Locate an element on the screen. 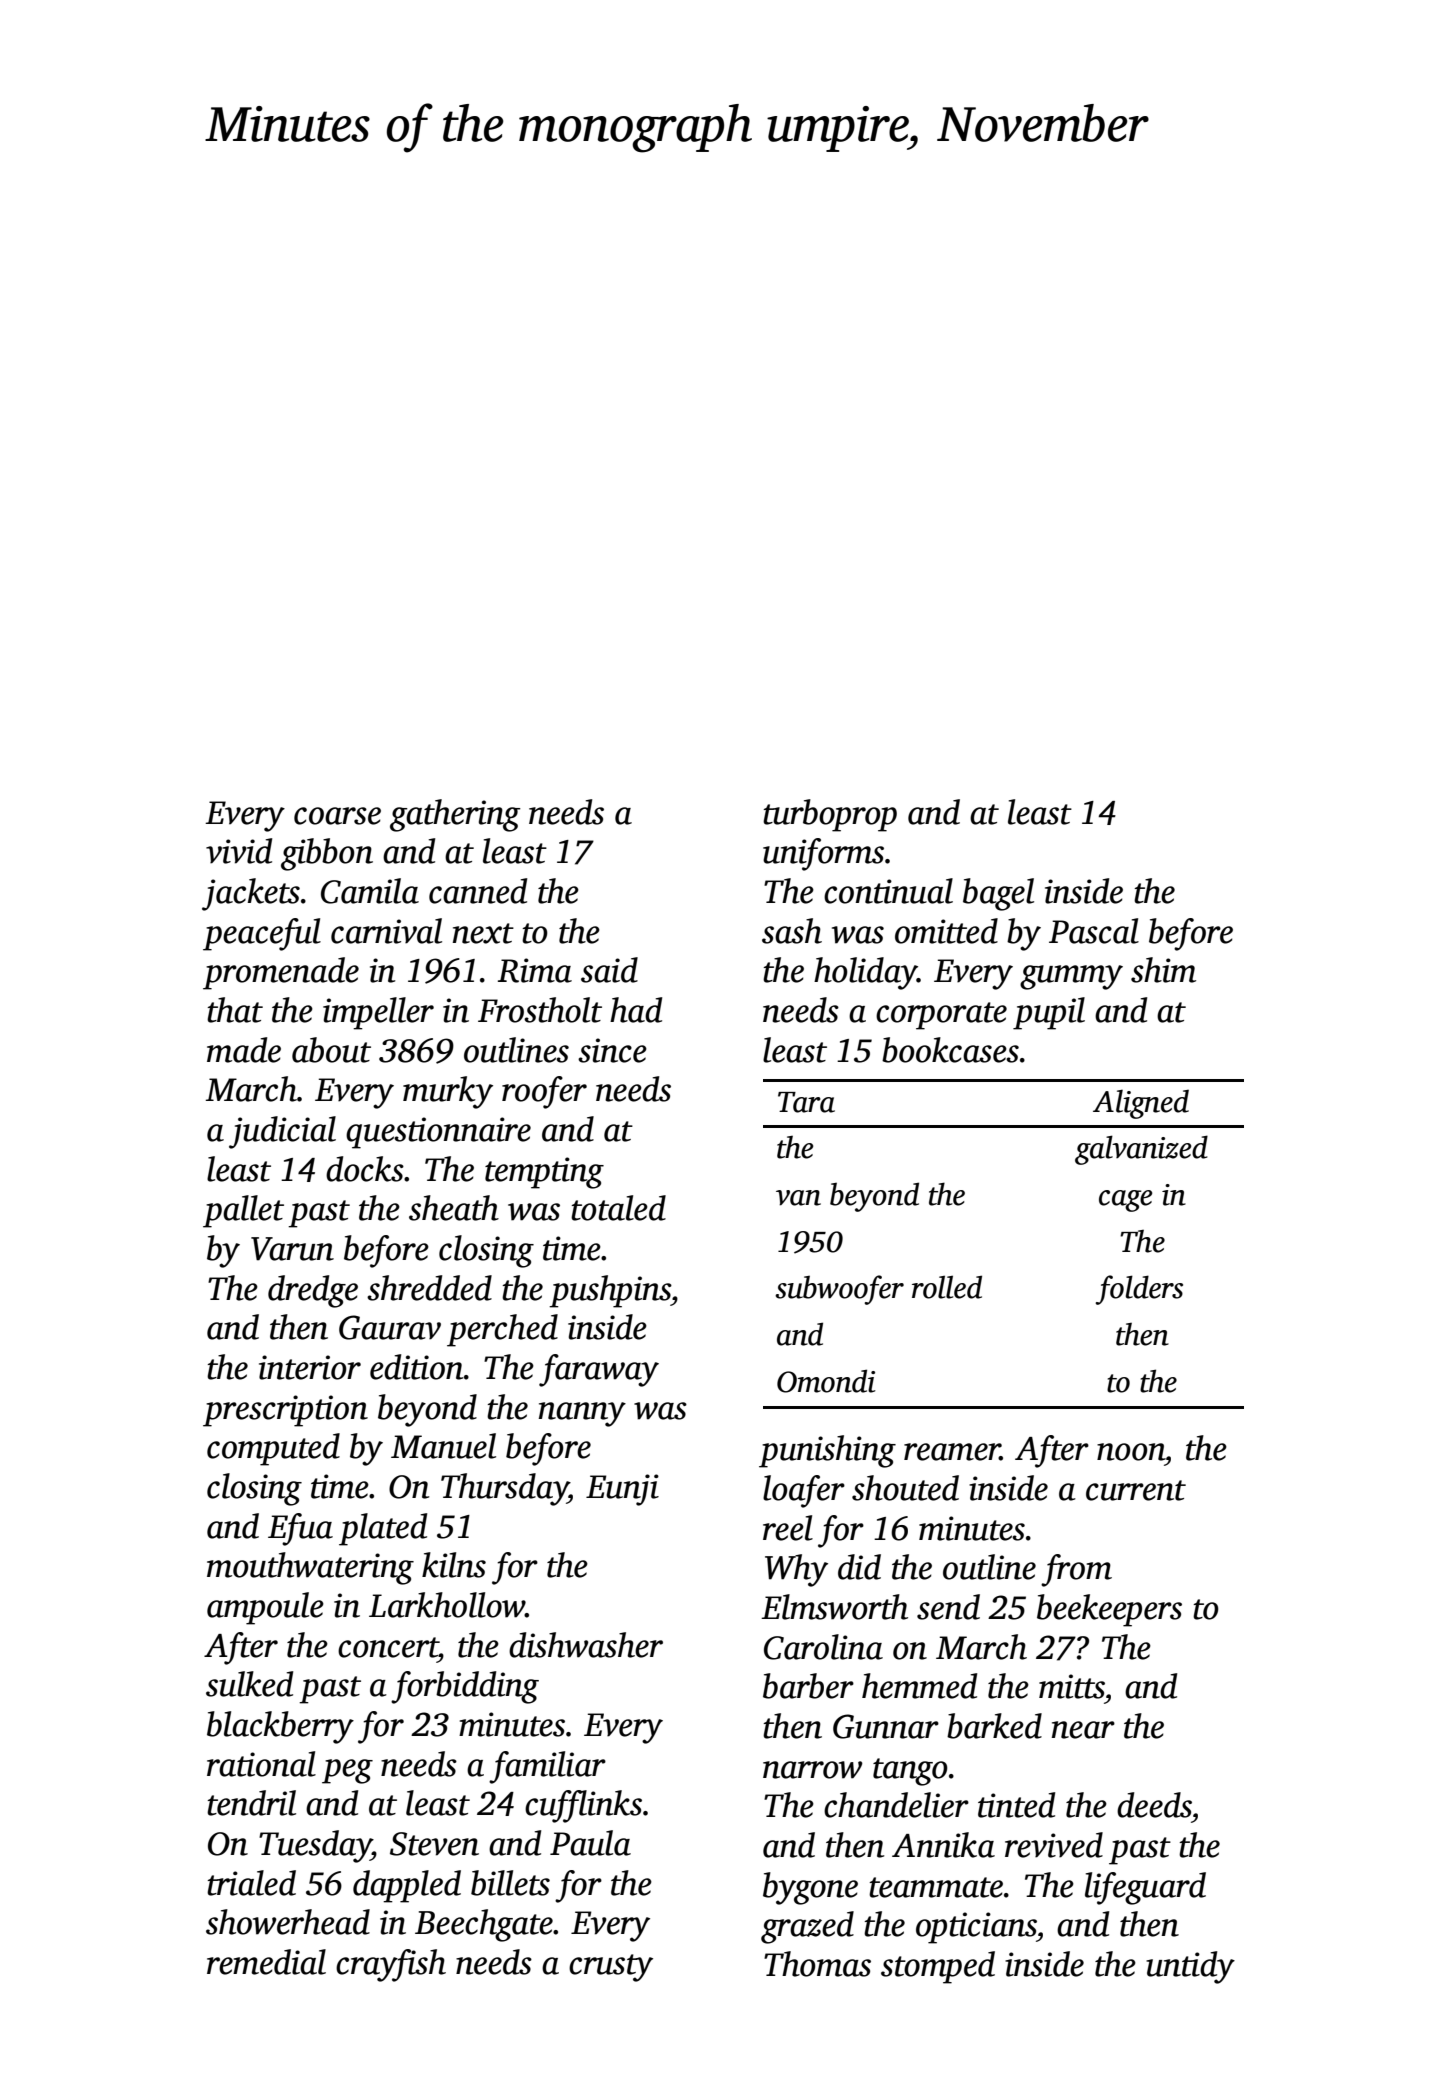  from is located at coordinates (1076, 1570).
